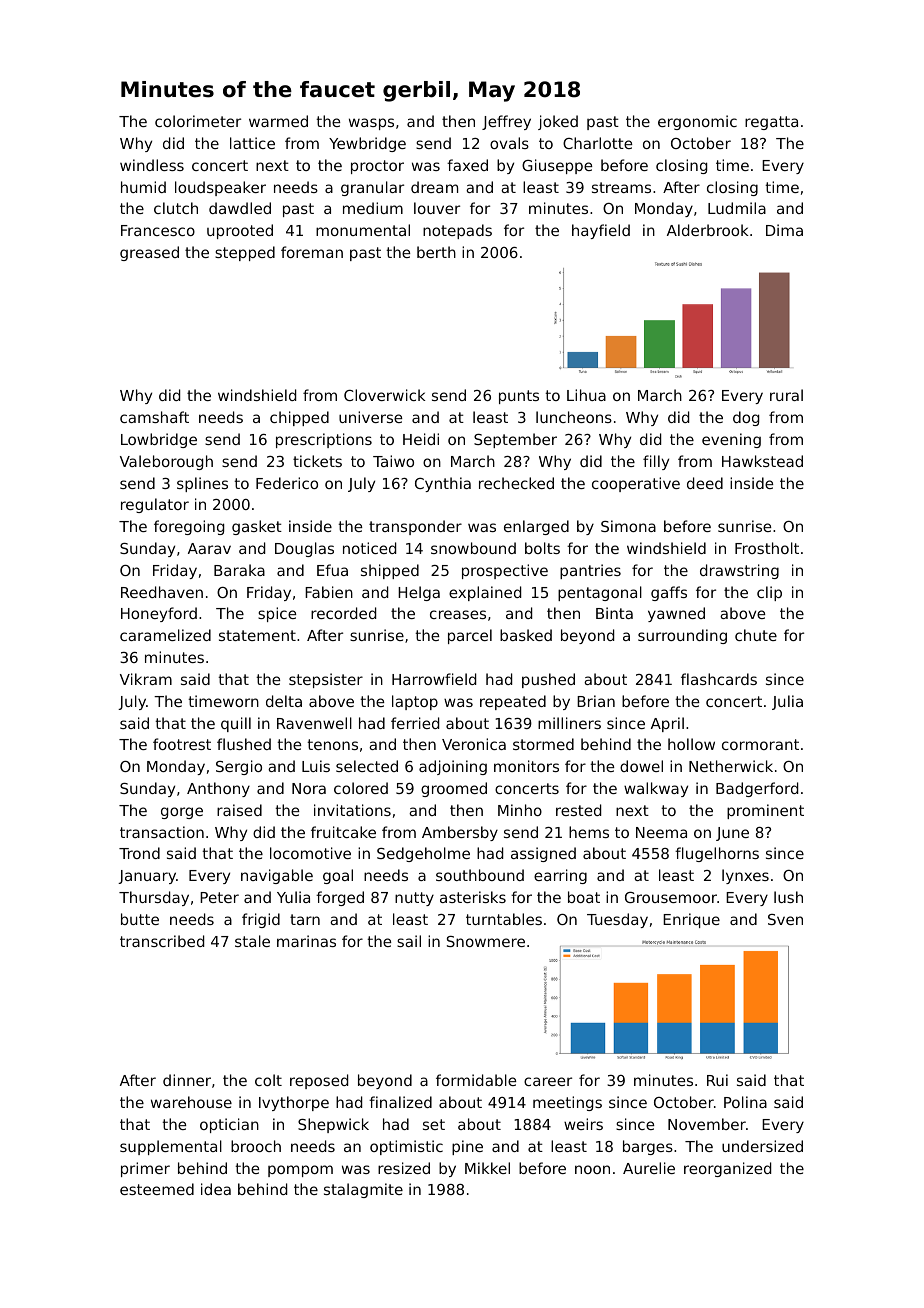 This image has height=1308, width=924. Describe the element at coordinates (343, 832) in the image. I see `fruitcake` at that location.
